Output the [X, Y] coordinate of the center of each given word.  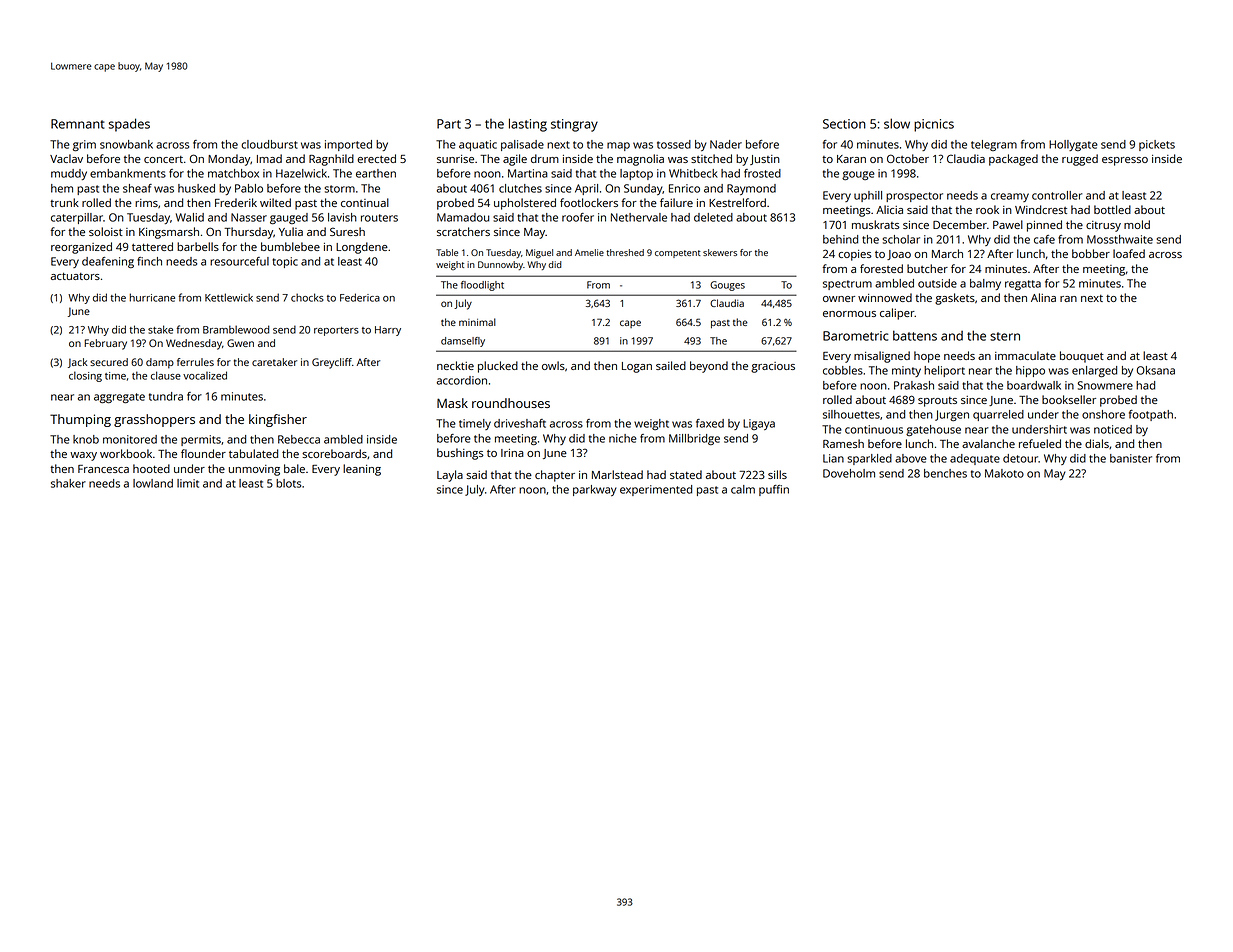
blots [288, 483]
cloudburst [269, 144]
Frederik [236, 202]
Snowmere [1105, 385]
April [586, 189]
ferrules [195, 362]
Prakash [914, 385]
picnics [934, 125]
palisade [522, 145]
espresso [1125, 161]
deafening [108, 263]
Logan [637, 367]
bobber [1091, 253]
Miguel [539, 253]
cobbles [843, 370]
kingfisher [278, 420]
